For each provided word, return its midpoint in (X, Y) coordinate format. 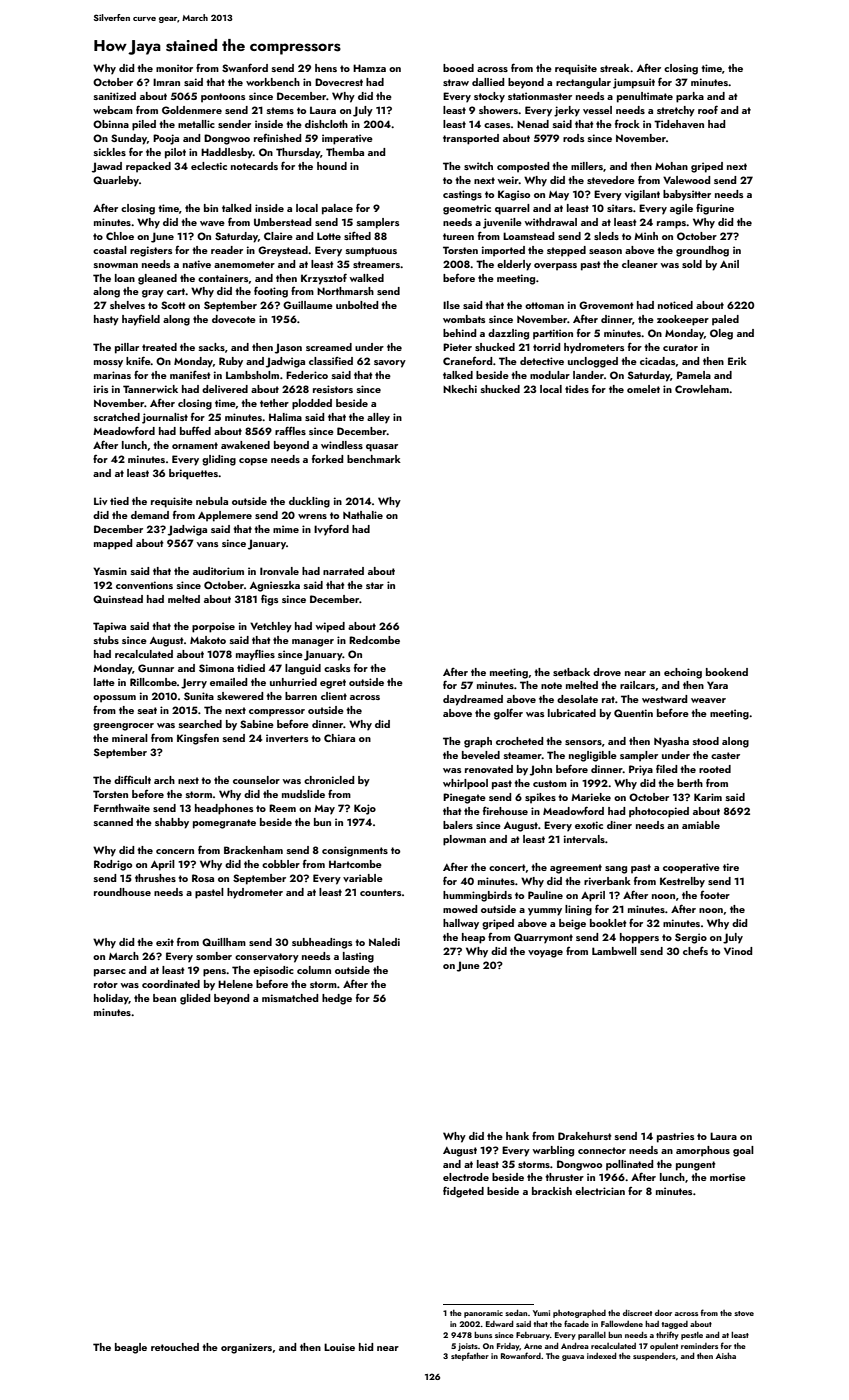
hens (326, 68)
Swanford (245, 67)
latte (104, 682)
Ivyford (331, 529)
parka (690, 97)
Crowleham (702, 389)
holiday (111, 999)
